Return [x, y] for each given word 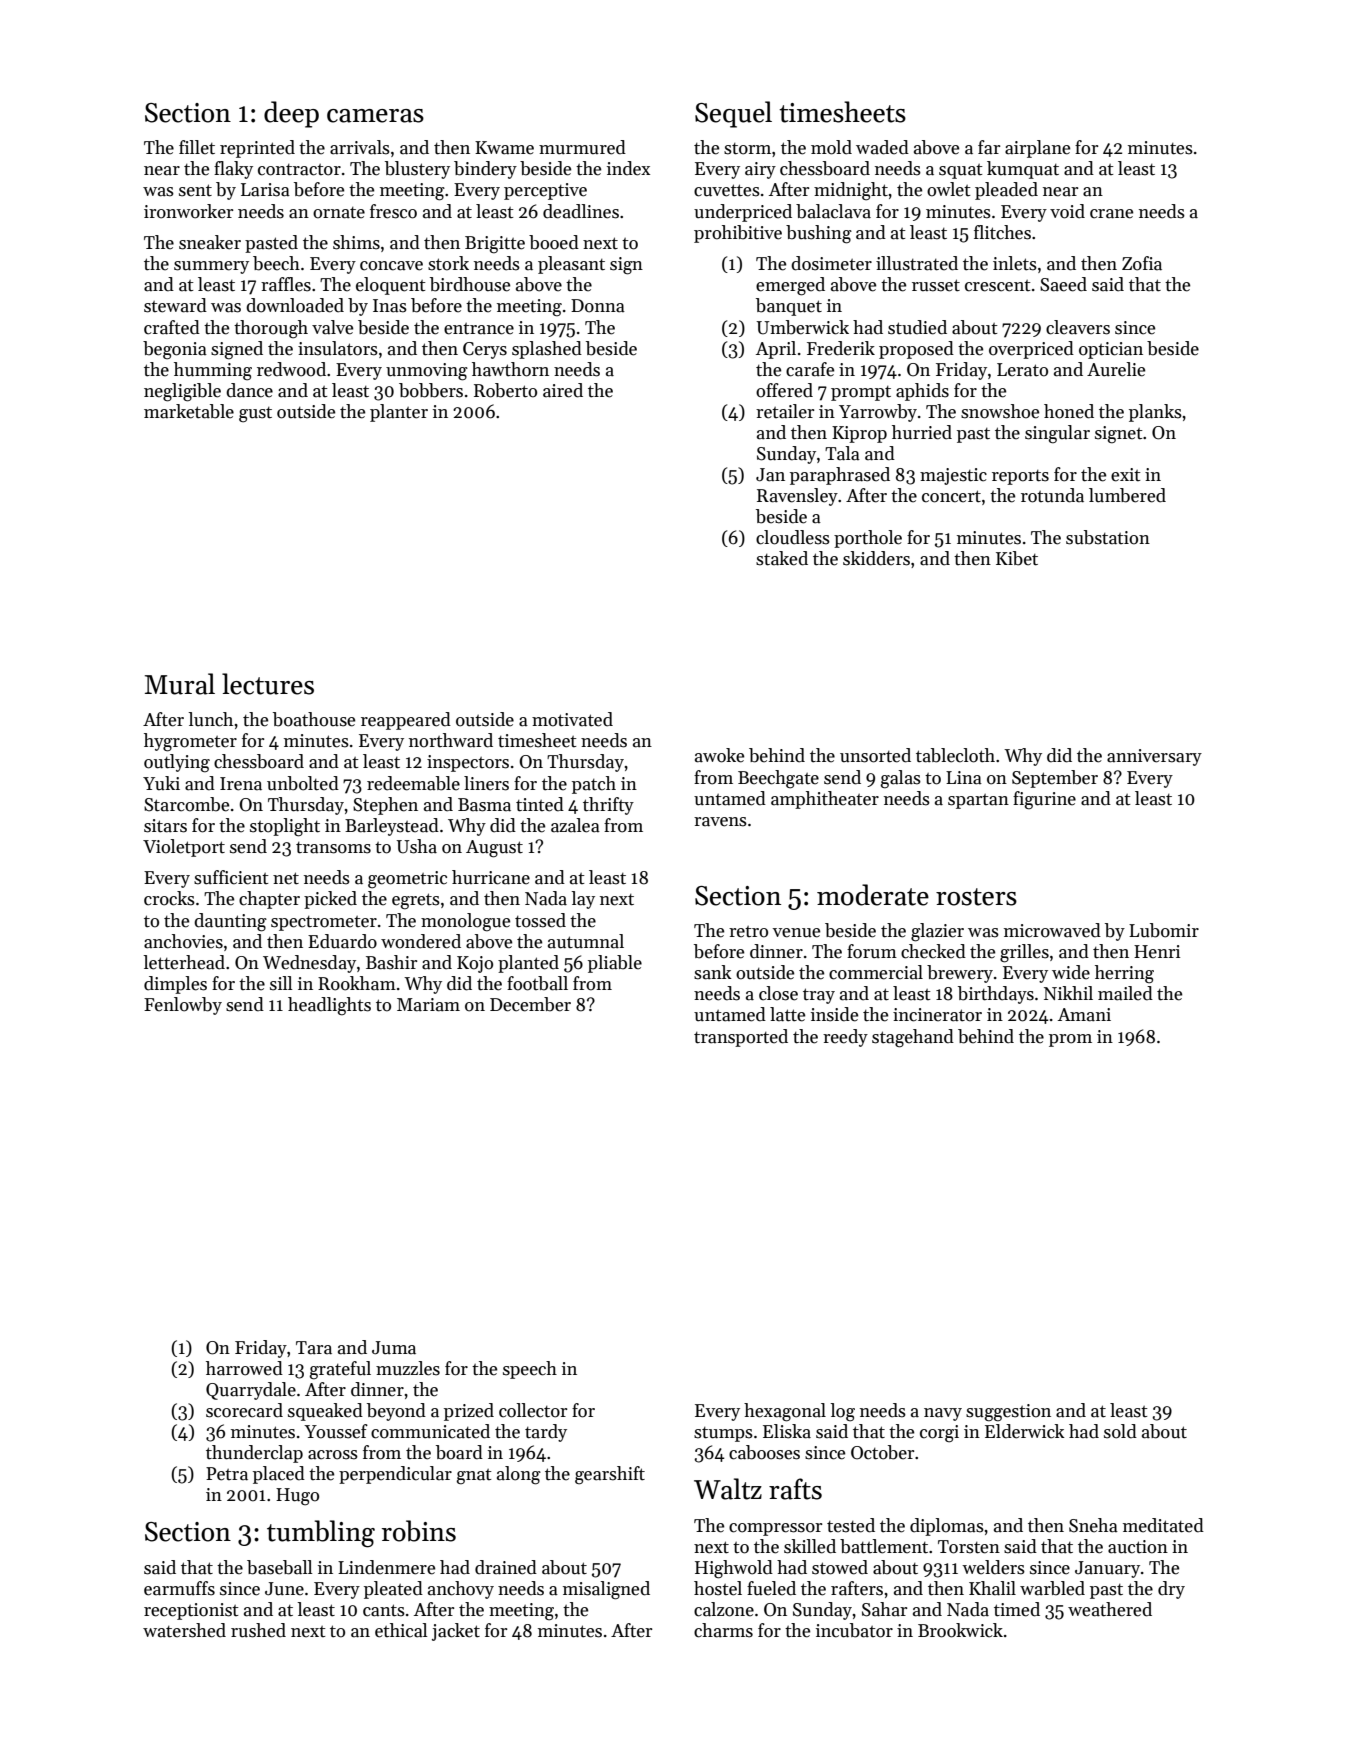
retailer [785, 411]
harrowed [244, 1368]
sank [713, 972]
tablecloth [955, 755]
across [333, 1455]
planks [1155, 413]
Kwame [504, 148]
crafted [172, 327]
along [519, 1475]
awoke [719, 755]
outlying [177, 763]
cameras [375, 116]
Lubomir [1164, 930]
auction [1138, 1547]
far [989, 147]
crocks [169, 898]
